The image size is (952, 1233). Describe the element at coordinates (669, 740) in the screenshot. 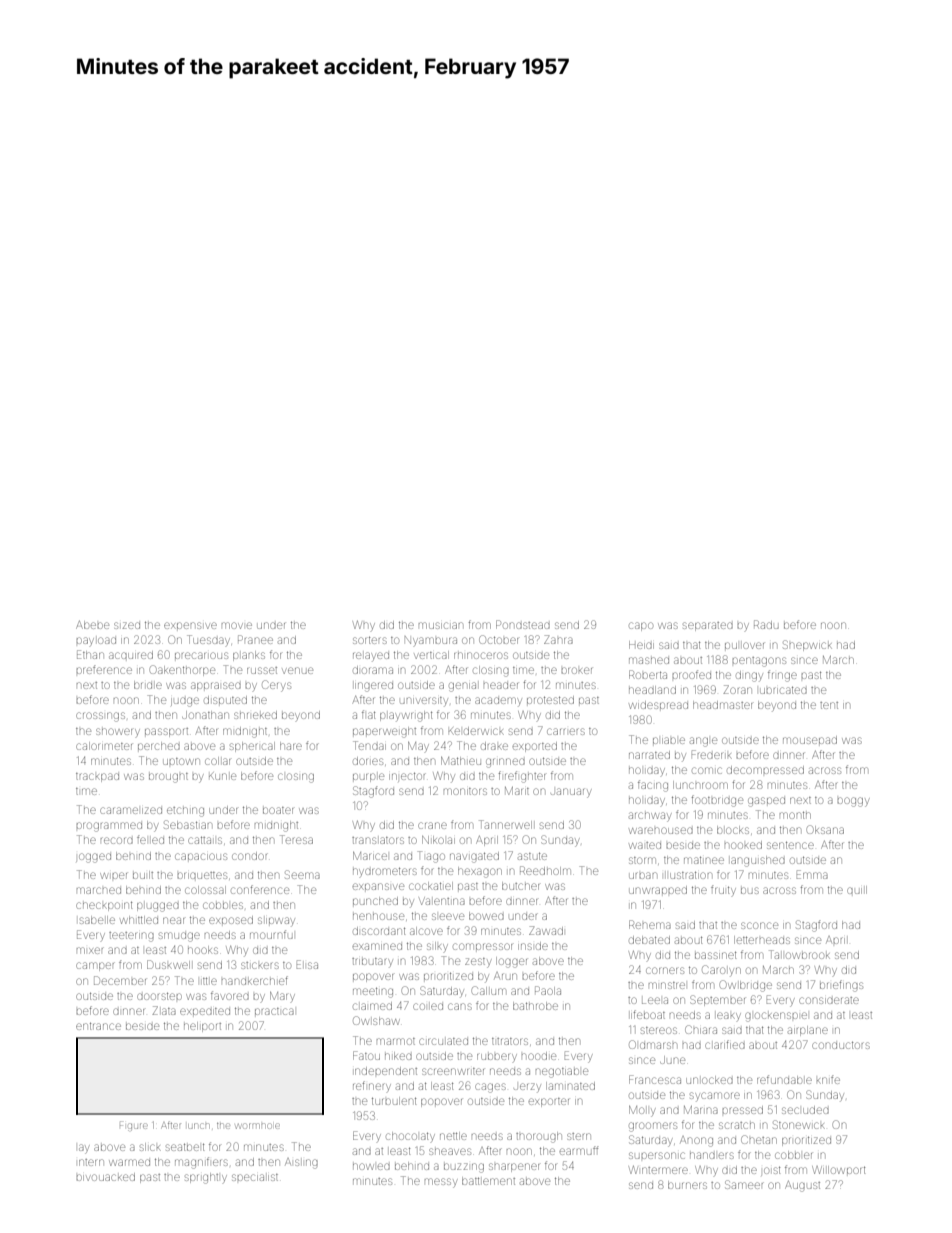

I see `pliable` at that location.
